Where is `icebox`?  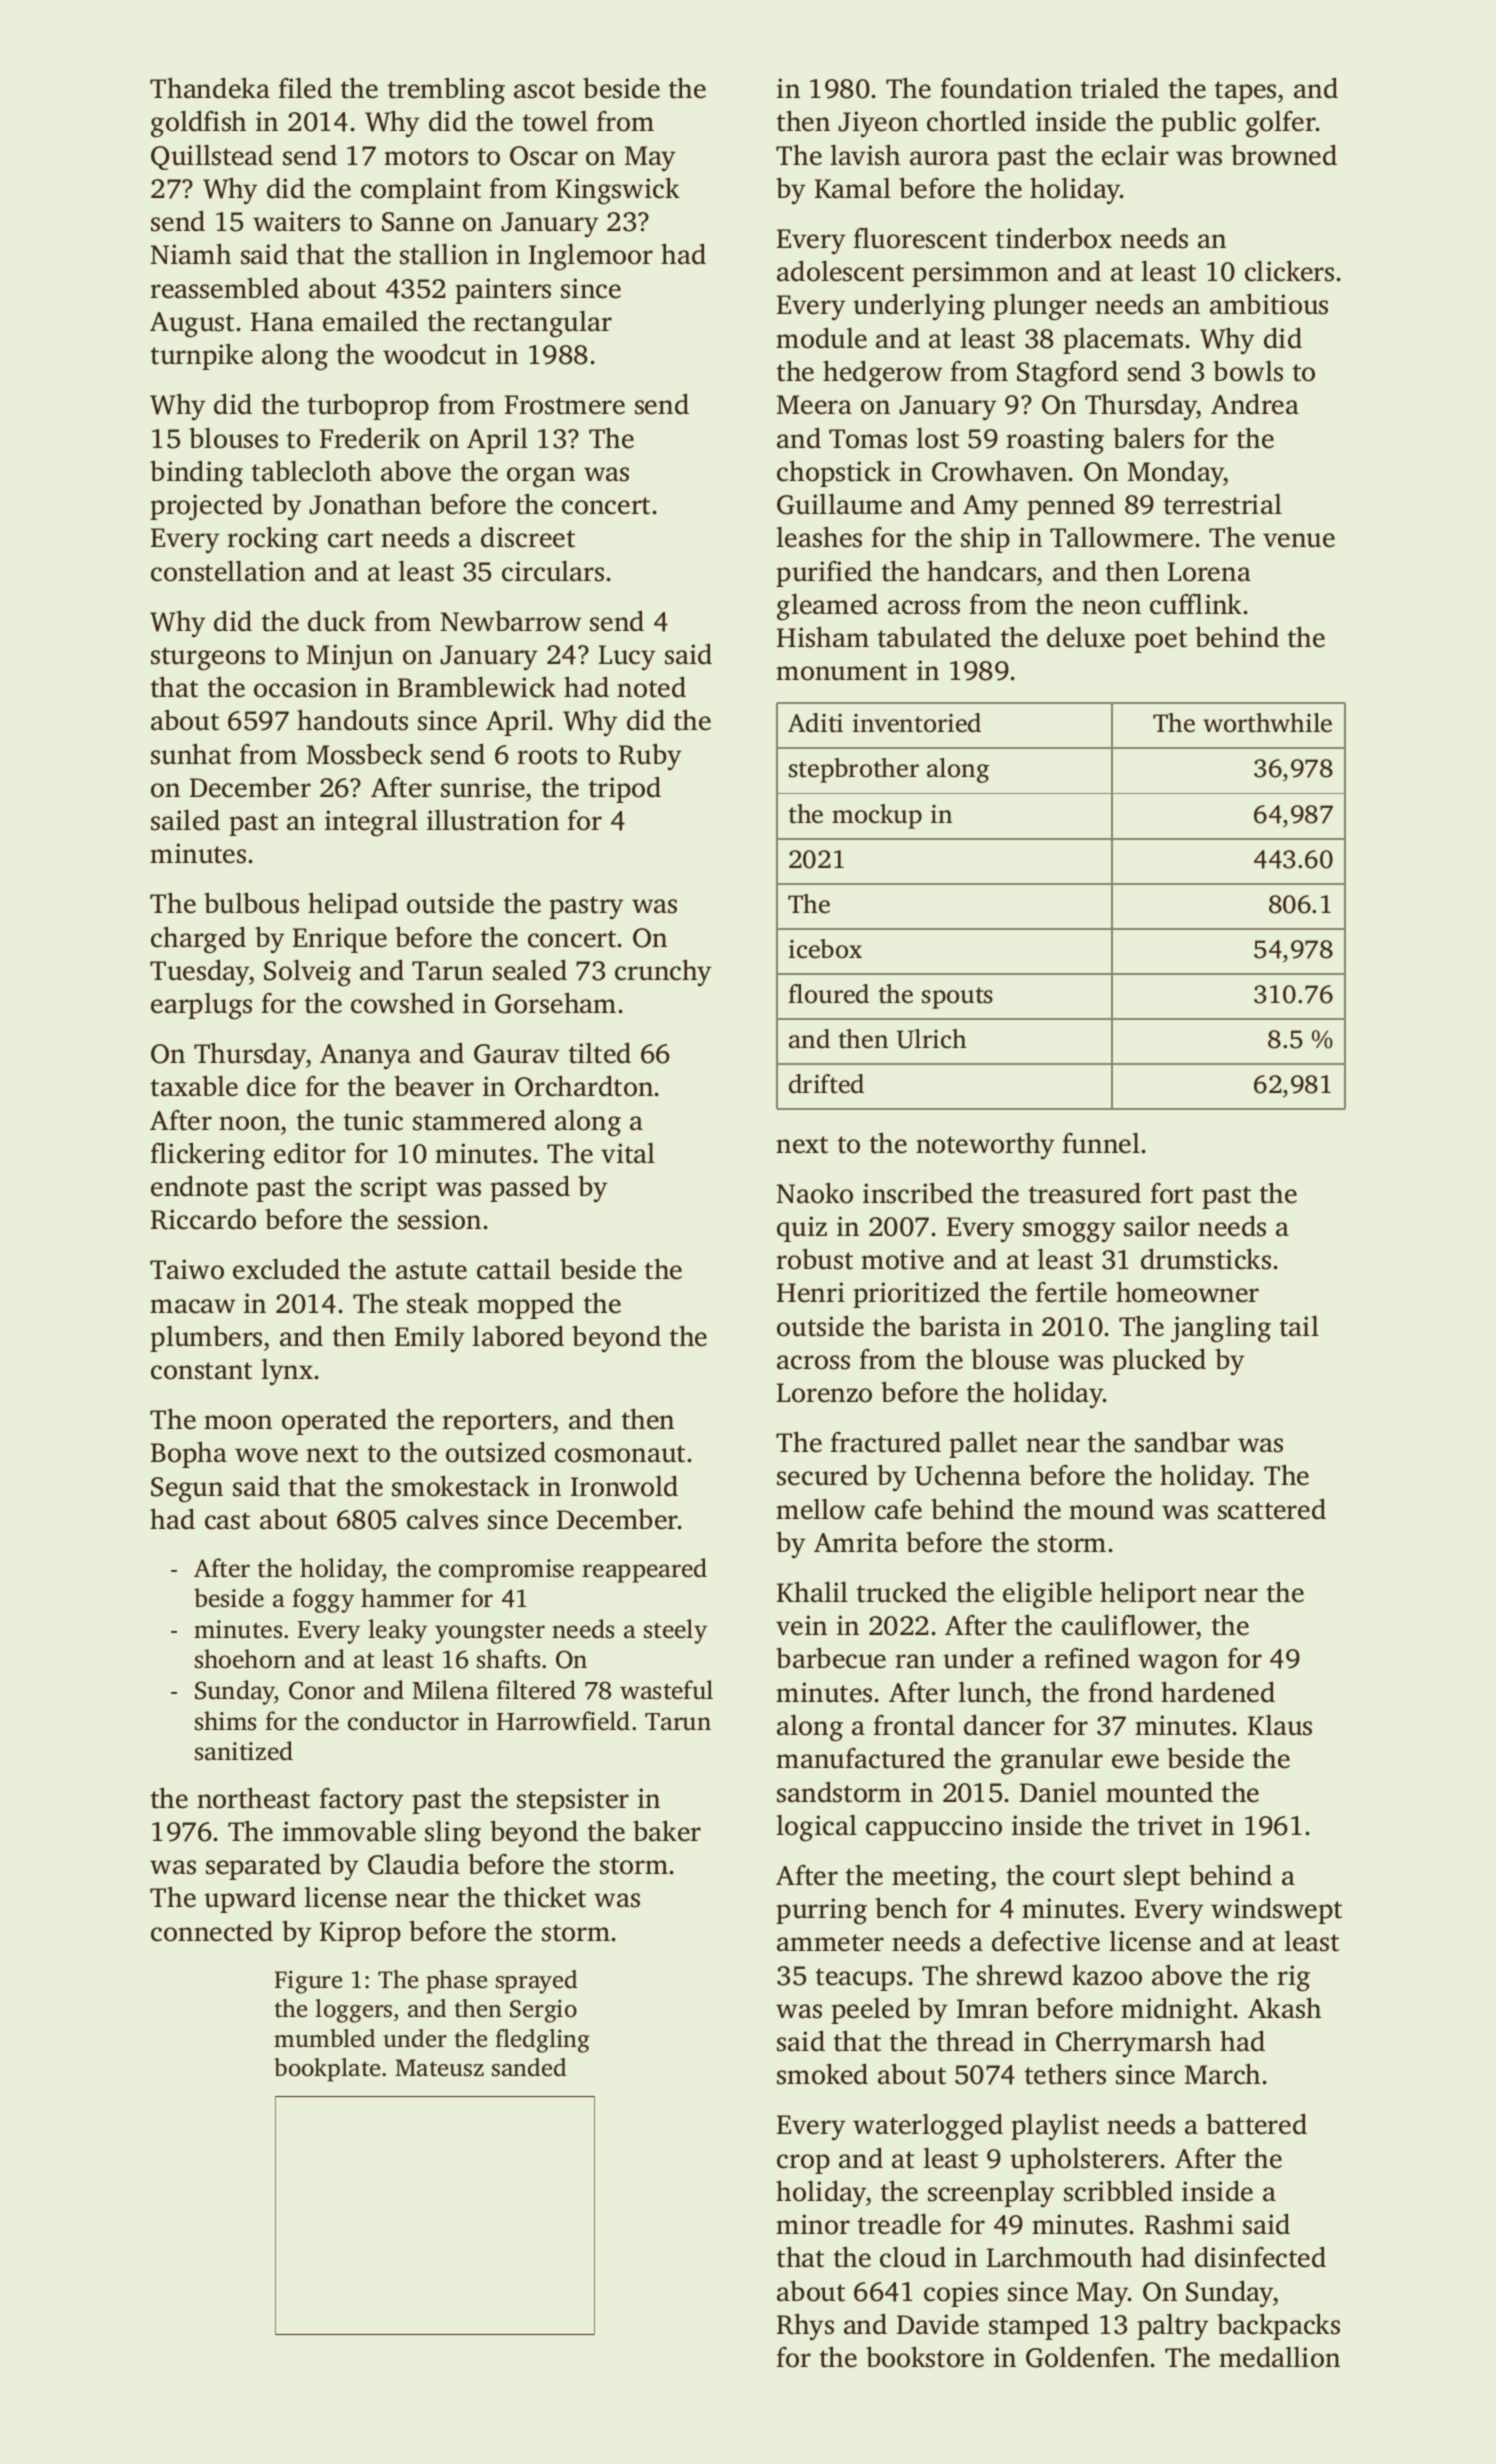
icebox is located at coordinates (825, 949).
